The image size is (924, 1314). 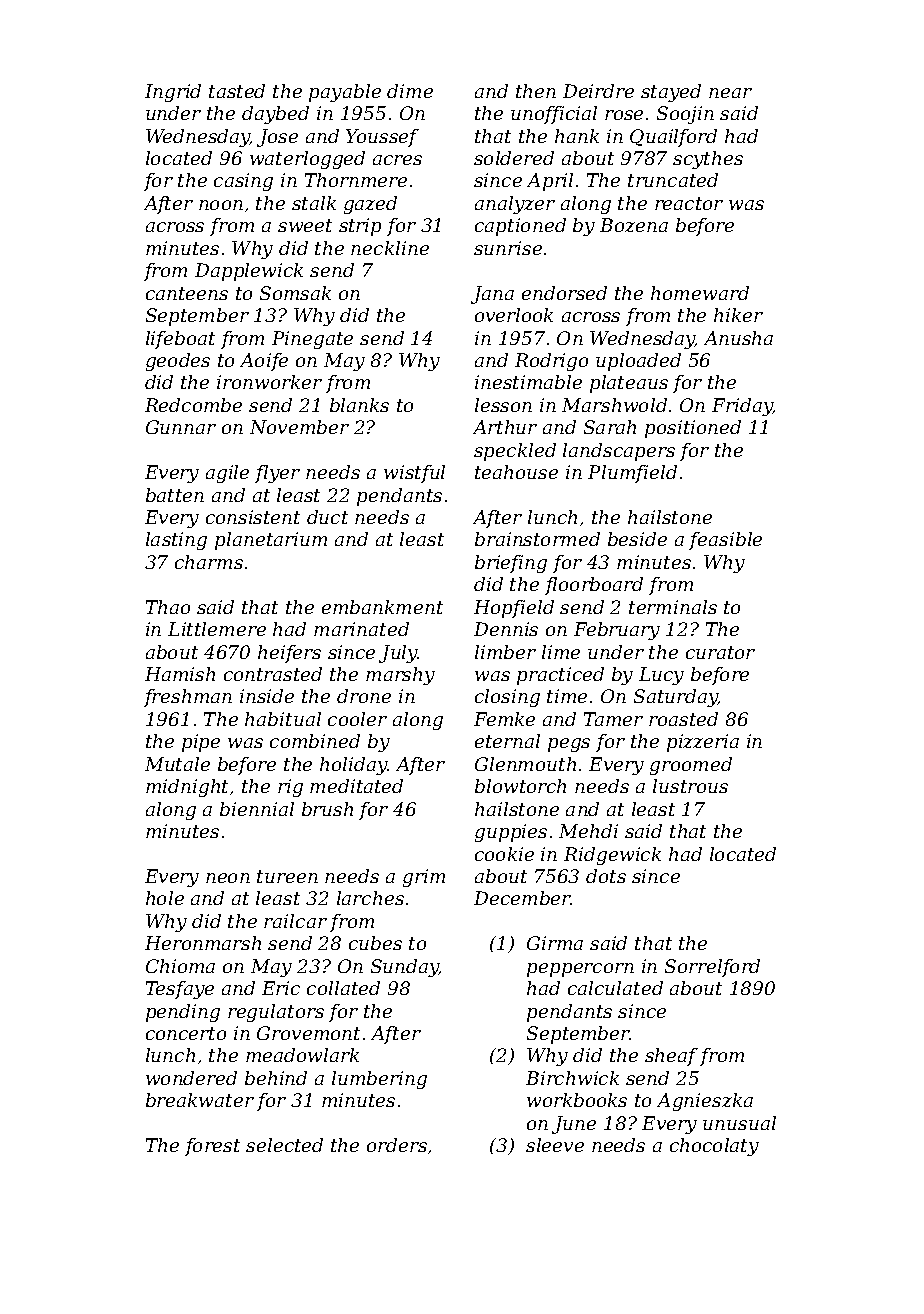 What do you see at coordinates (397, 1145) in the page?
I see `orders` at bounding box center [397, 1145].
